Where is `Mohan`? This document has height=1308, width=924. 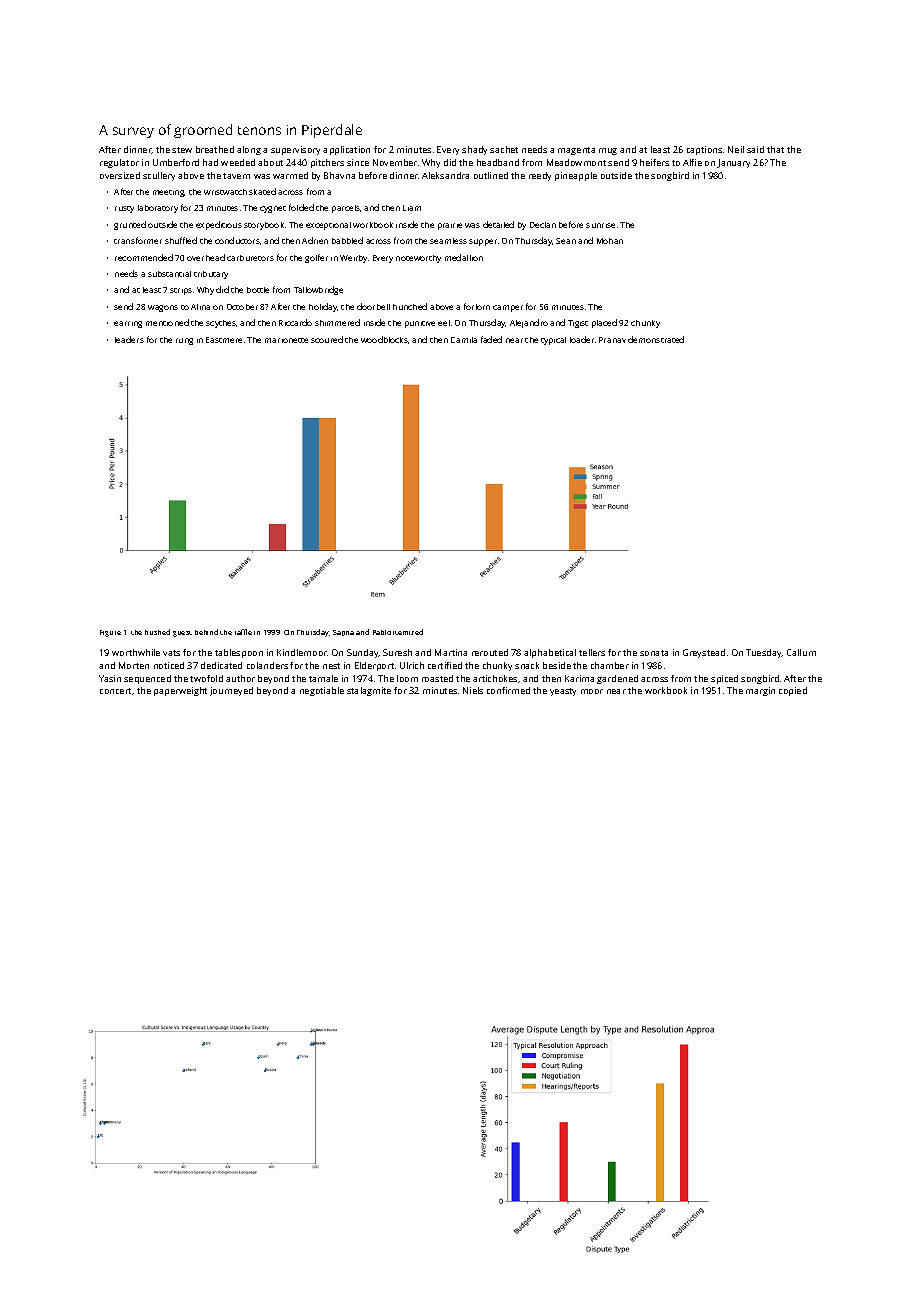
Mohan is located at coordinates (610, 241).
